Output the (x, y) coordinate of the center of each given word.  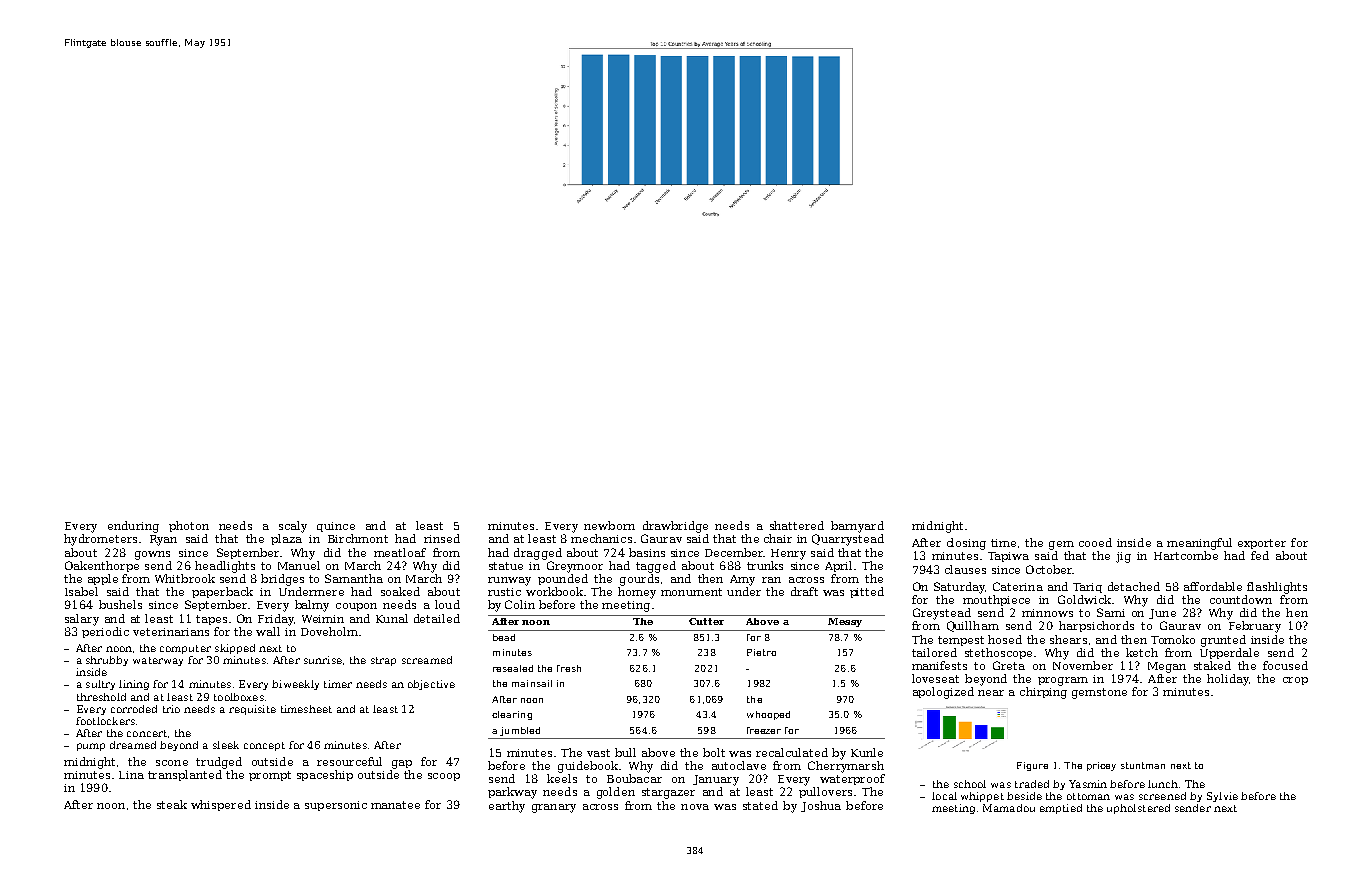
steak (172, 804)
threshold (101, 697)
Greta (1009, 665)
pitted (867, 592)
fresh (569, 668)
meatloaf (400, 552)
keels (562, 778)
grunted (1223, 641)
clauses (965, 569)
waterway (158, 661)
